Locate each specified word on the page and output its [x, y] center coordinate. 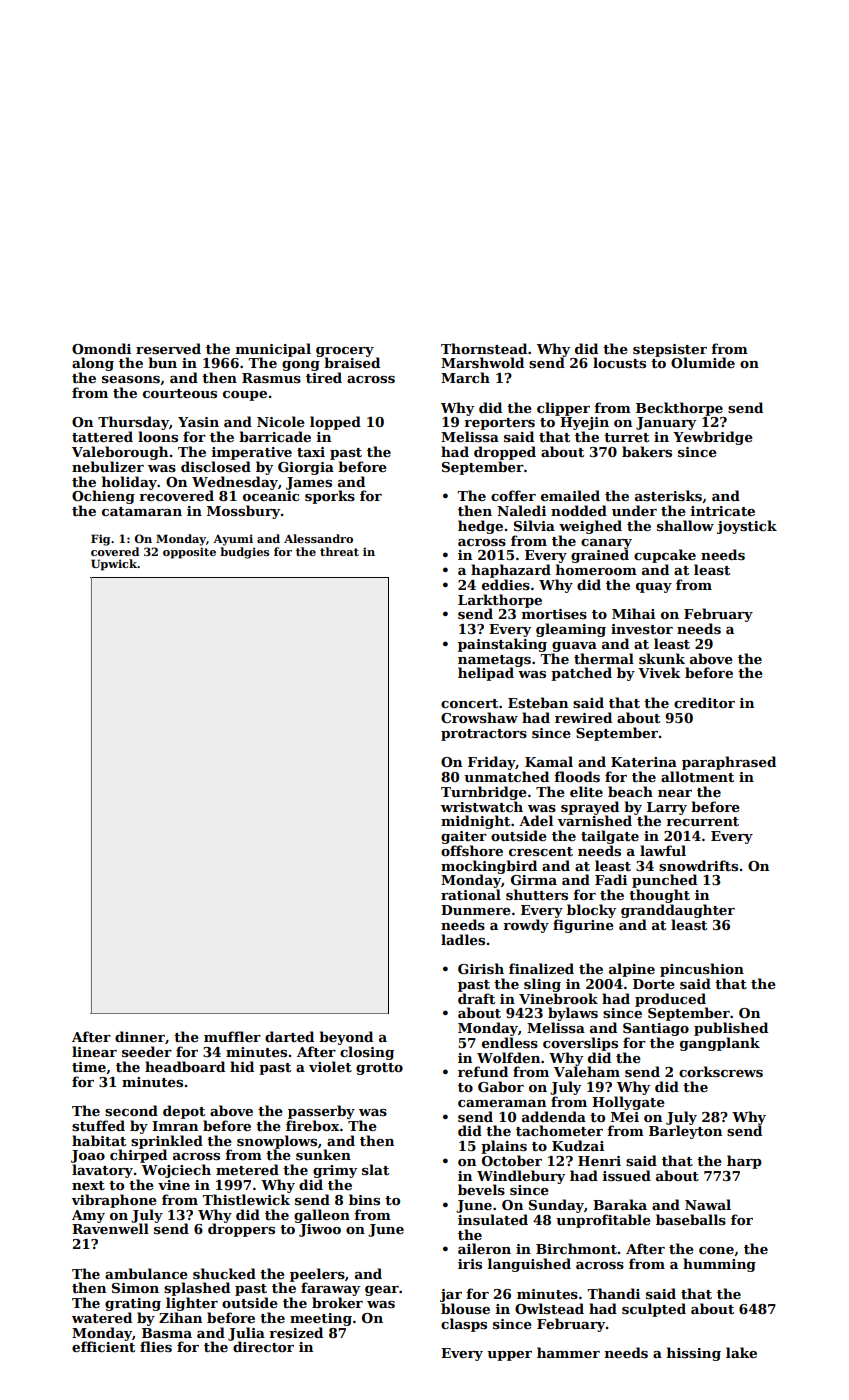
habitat [99, 1140]
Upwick [114, 565]
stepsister [670, 350]
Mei [625, 1117]
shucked [224, 1273]
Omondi [101, 348]
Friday [492, 763]
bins [364, 1199]
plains [504, 1147]
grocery [345, 352]
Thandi [613, 1293]
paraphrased [729, 763]
